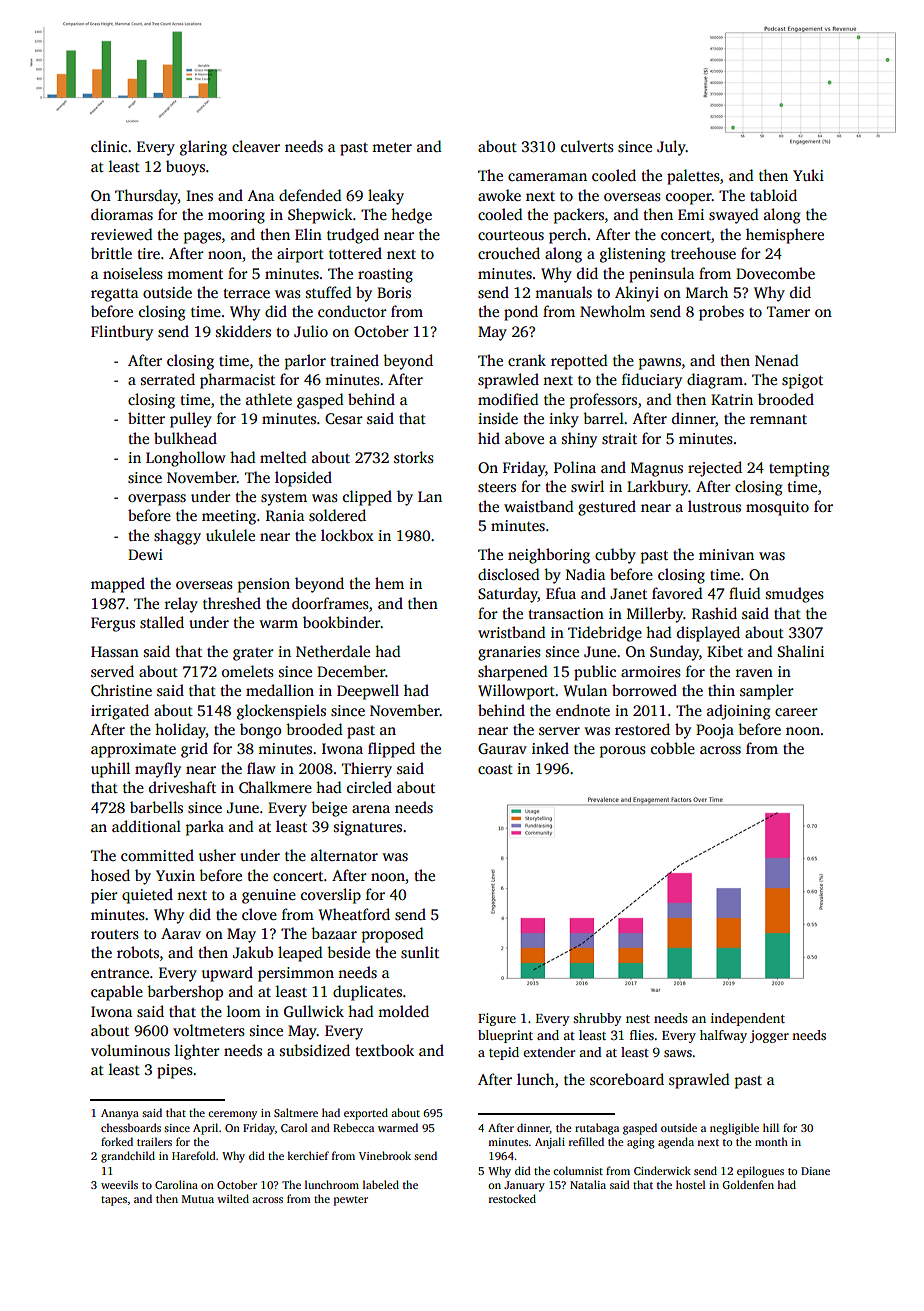 This screenshot has height=1311, width=924. I want to click on soldered, so click(337, 515).
